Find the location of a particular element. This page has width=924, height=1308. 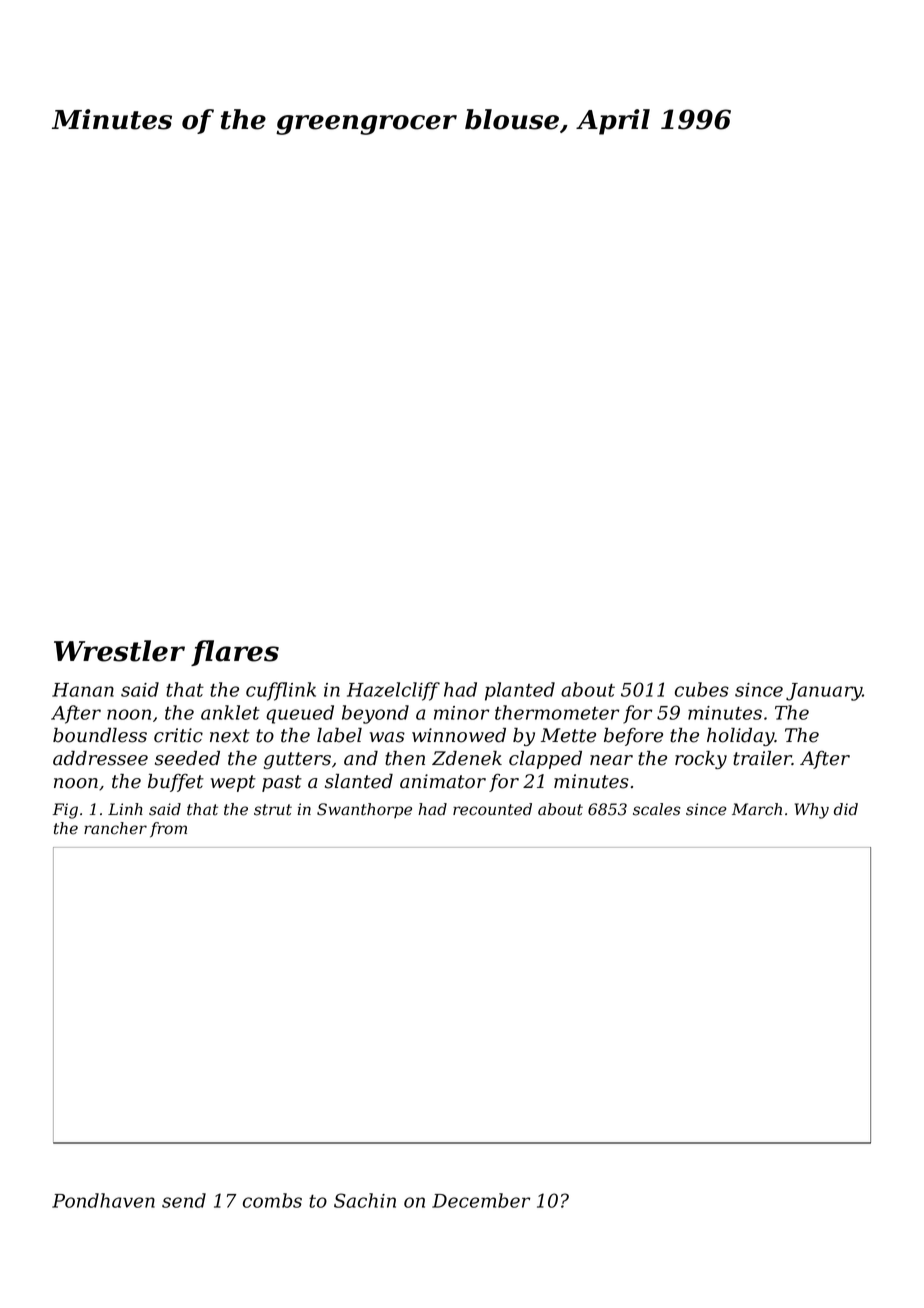

from is located at coordinates (168, 830).
